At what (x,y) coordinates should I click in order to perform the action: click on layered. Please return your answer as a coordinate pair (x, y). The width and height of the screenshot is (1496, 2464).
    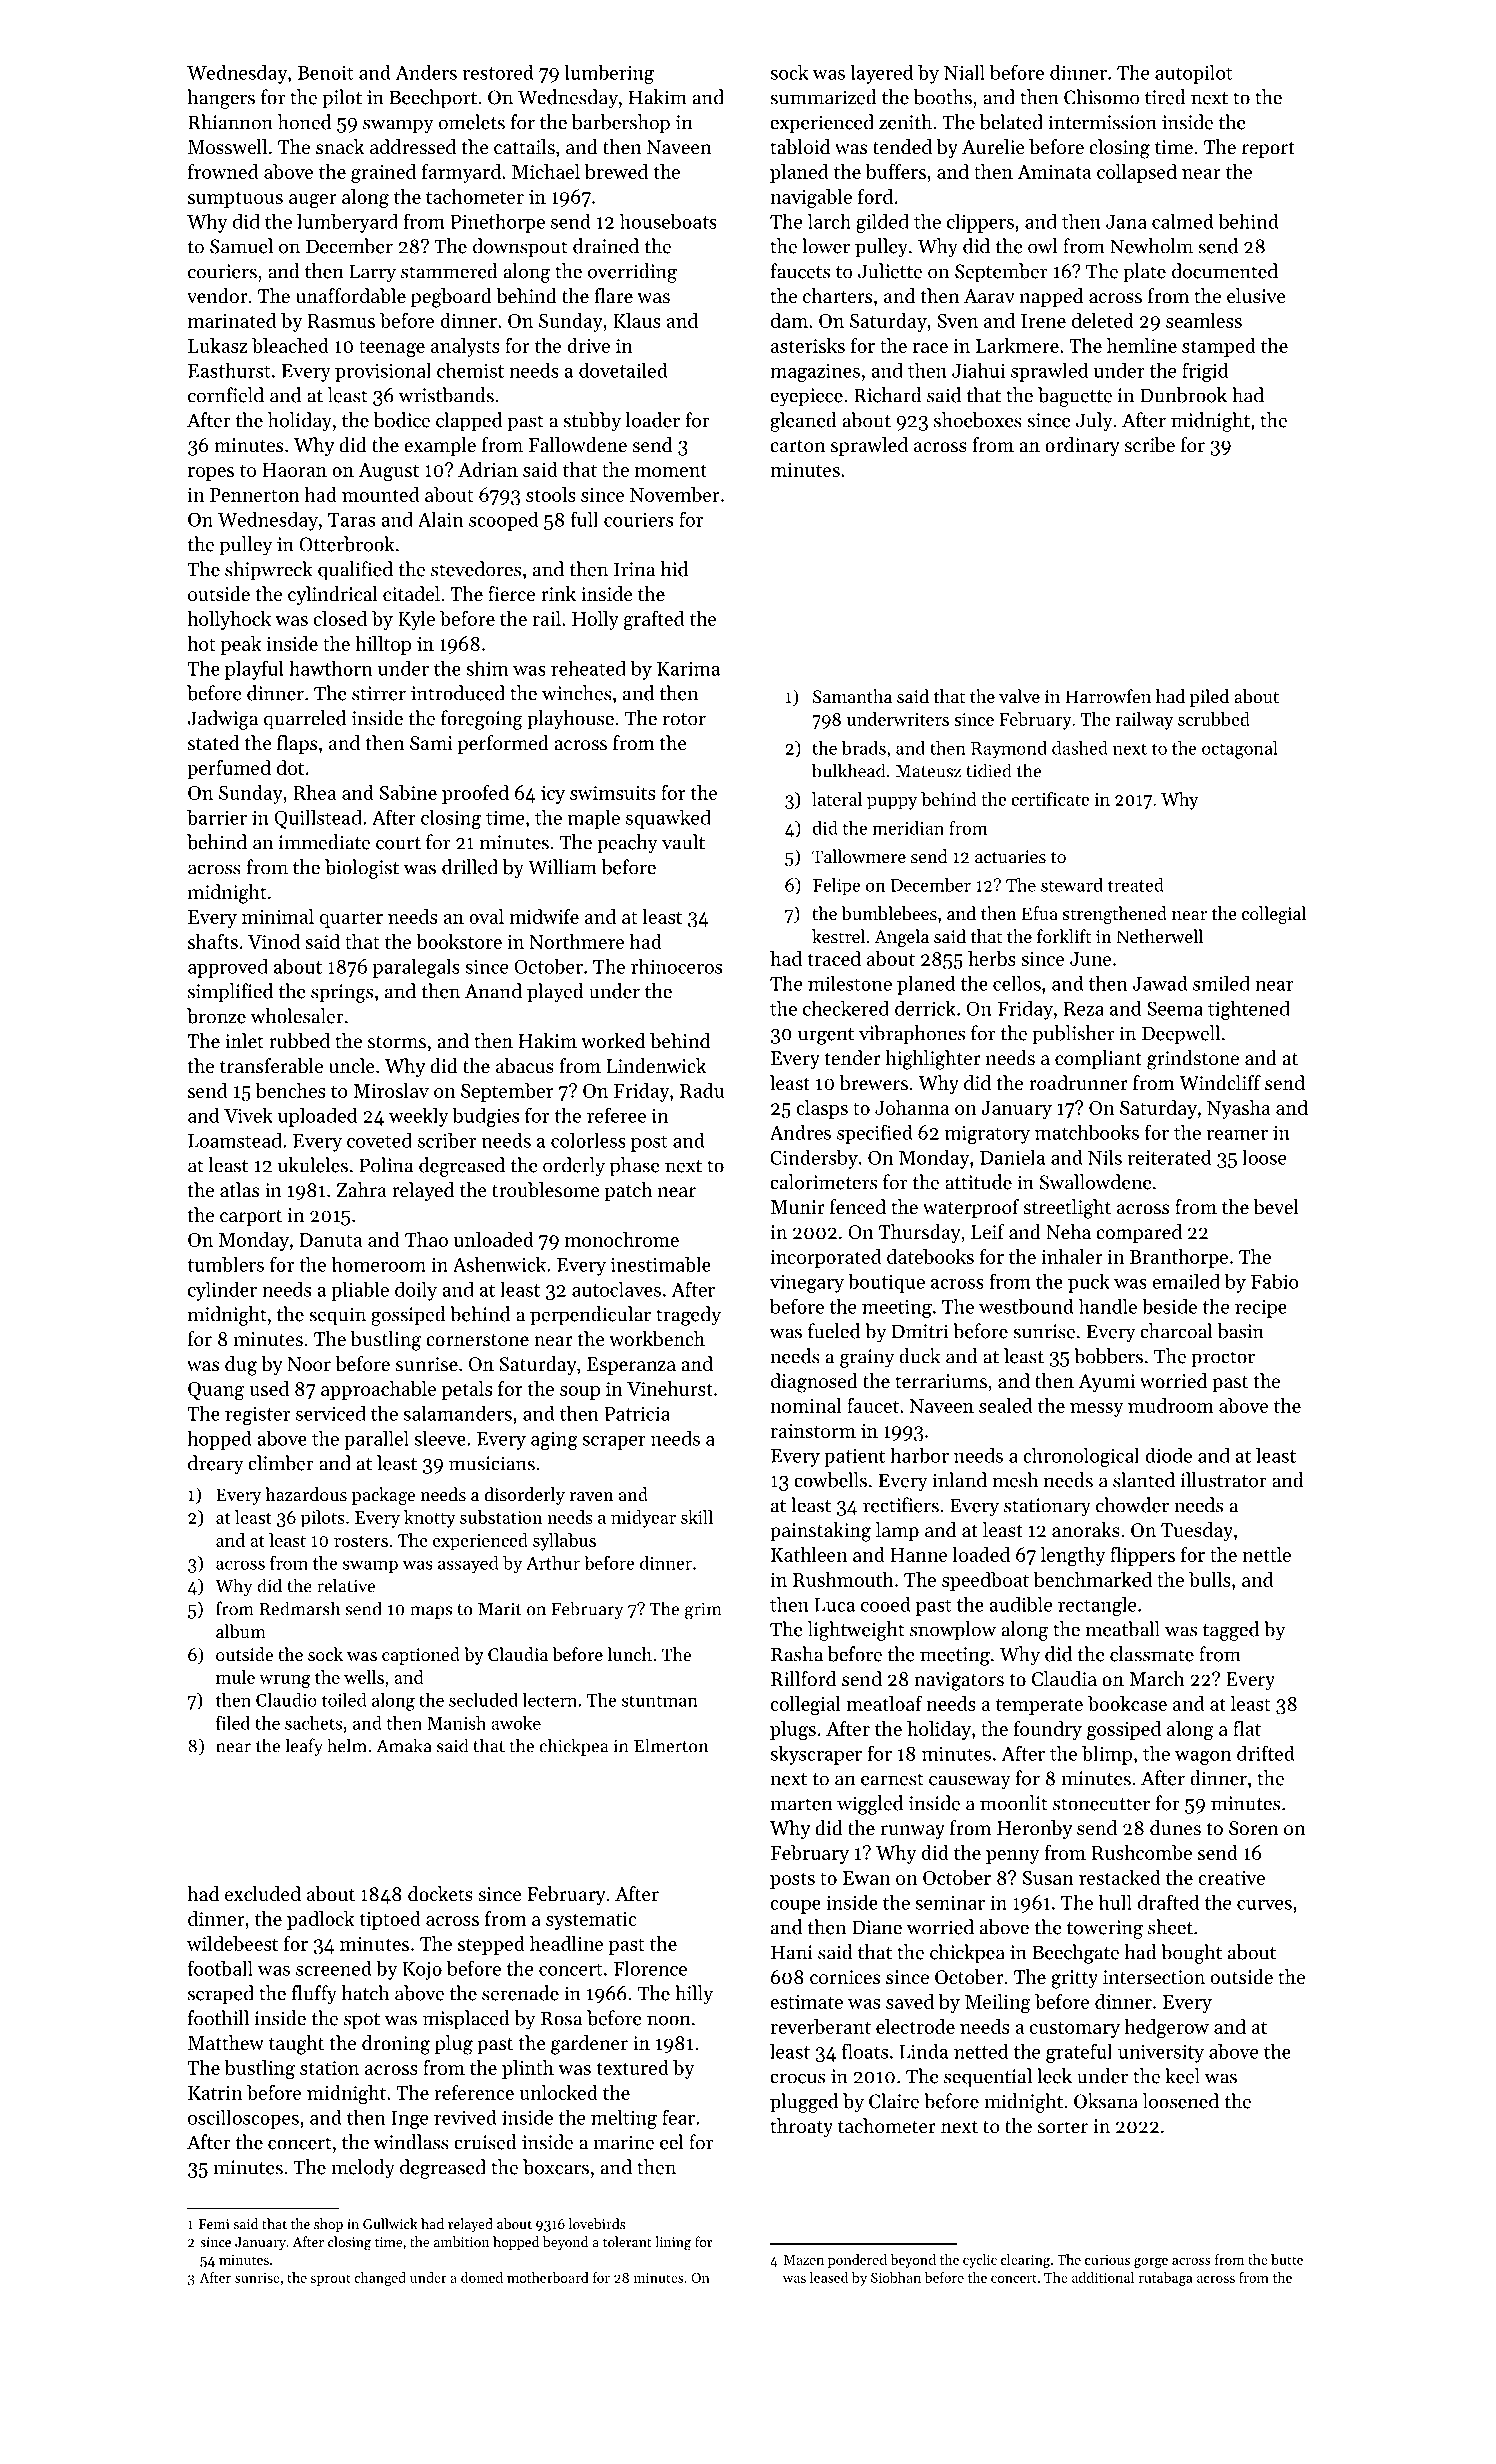
    Looking at the image, I should click on (882, 74).
